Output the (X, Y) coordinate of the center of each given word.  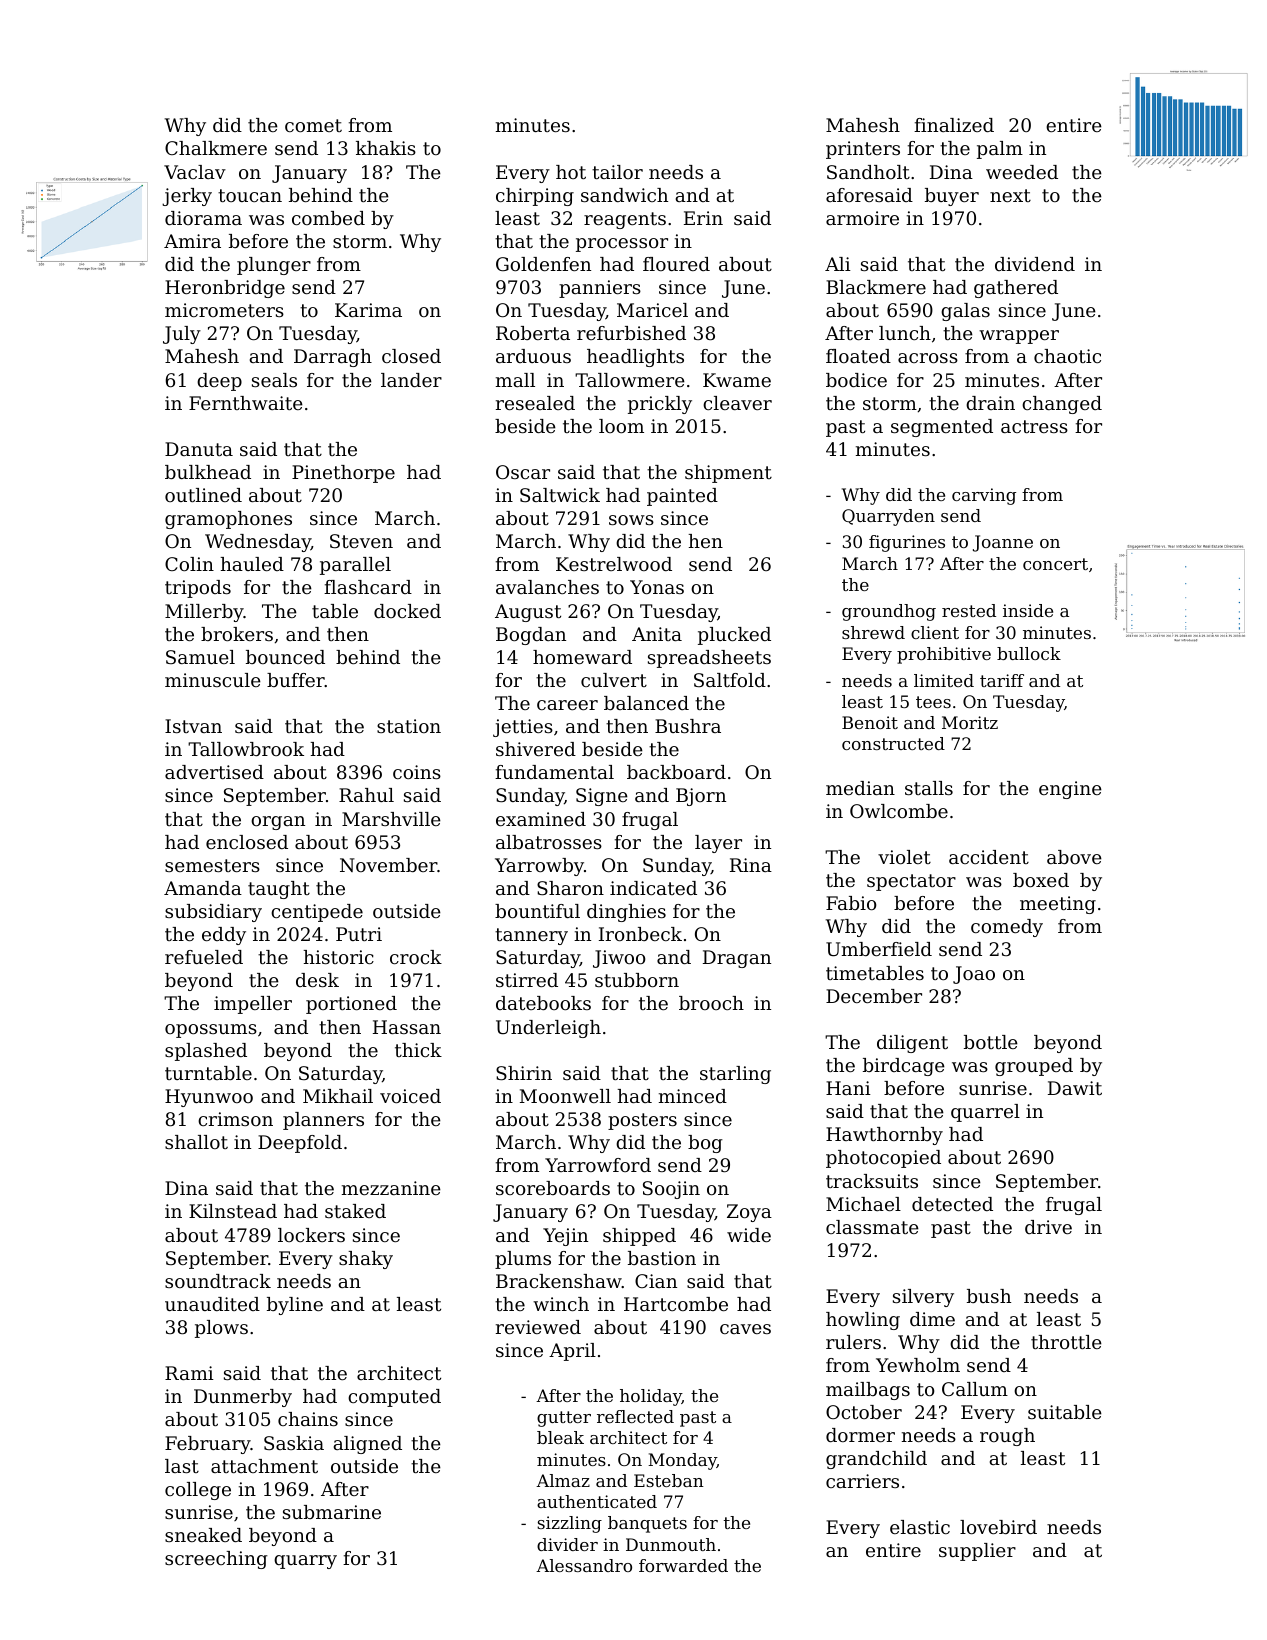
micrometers (224, 310)
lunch (905, 333)
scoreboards (553, 1188)
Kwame (737, 380)
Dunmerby (243, 1398)
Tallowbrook (246, 749)
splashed (206, 1052)
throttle (1066, 1342)
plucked (734, 636)
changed (1062, 405)
